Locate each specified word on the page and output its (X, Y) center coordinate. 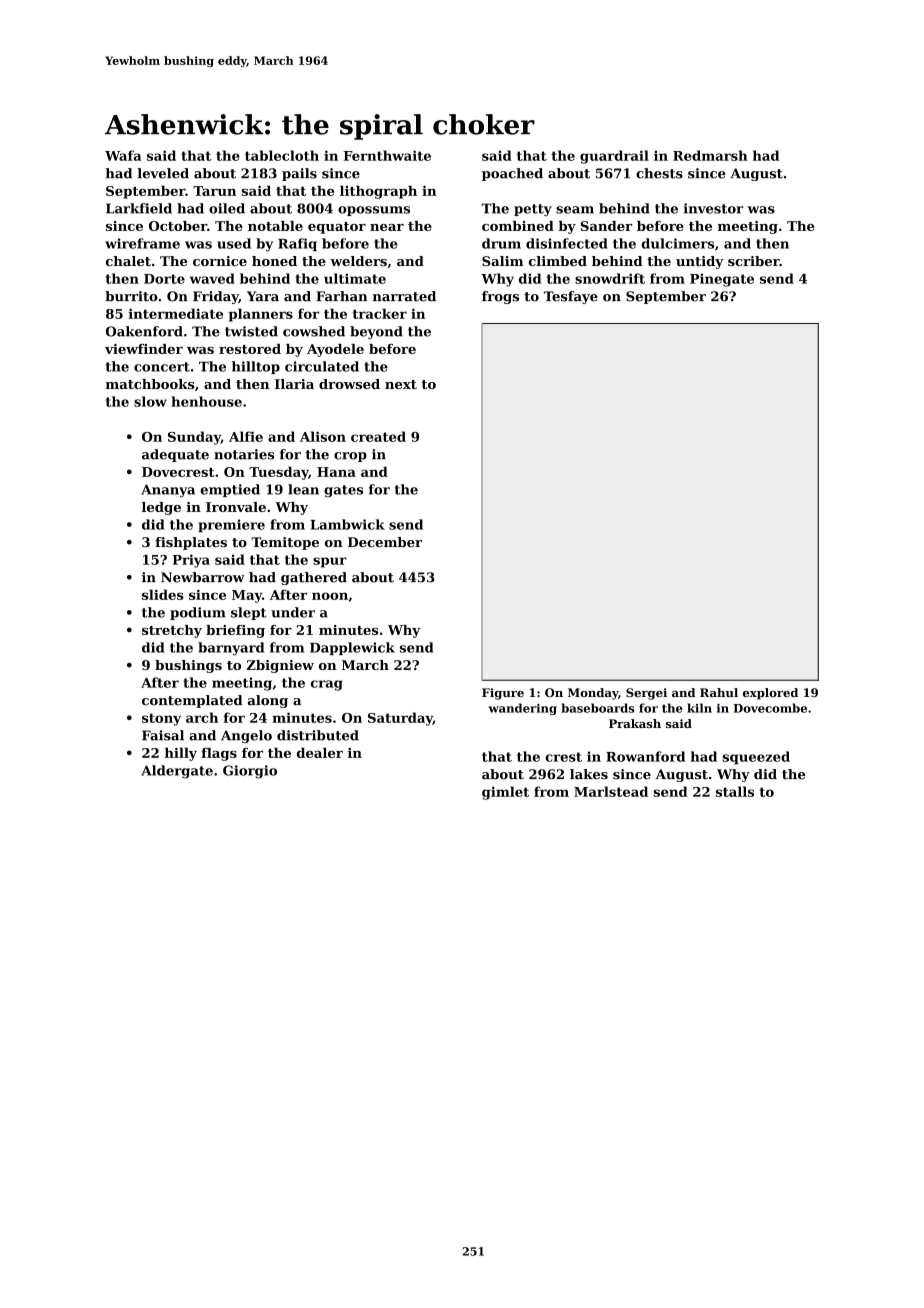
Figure (503, 694)
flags (219, 754)
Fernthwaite (387, 155)
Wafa (123, 155)
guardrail (614, 157)
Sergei (646, 694)
